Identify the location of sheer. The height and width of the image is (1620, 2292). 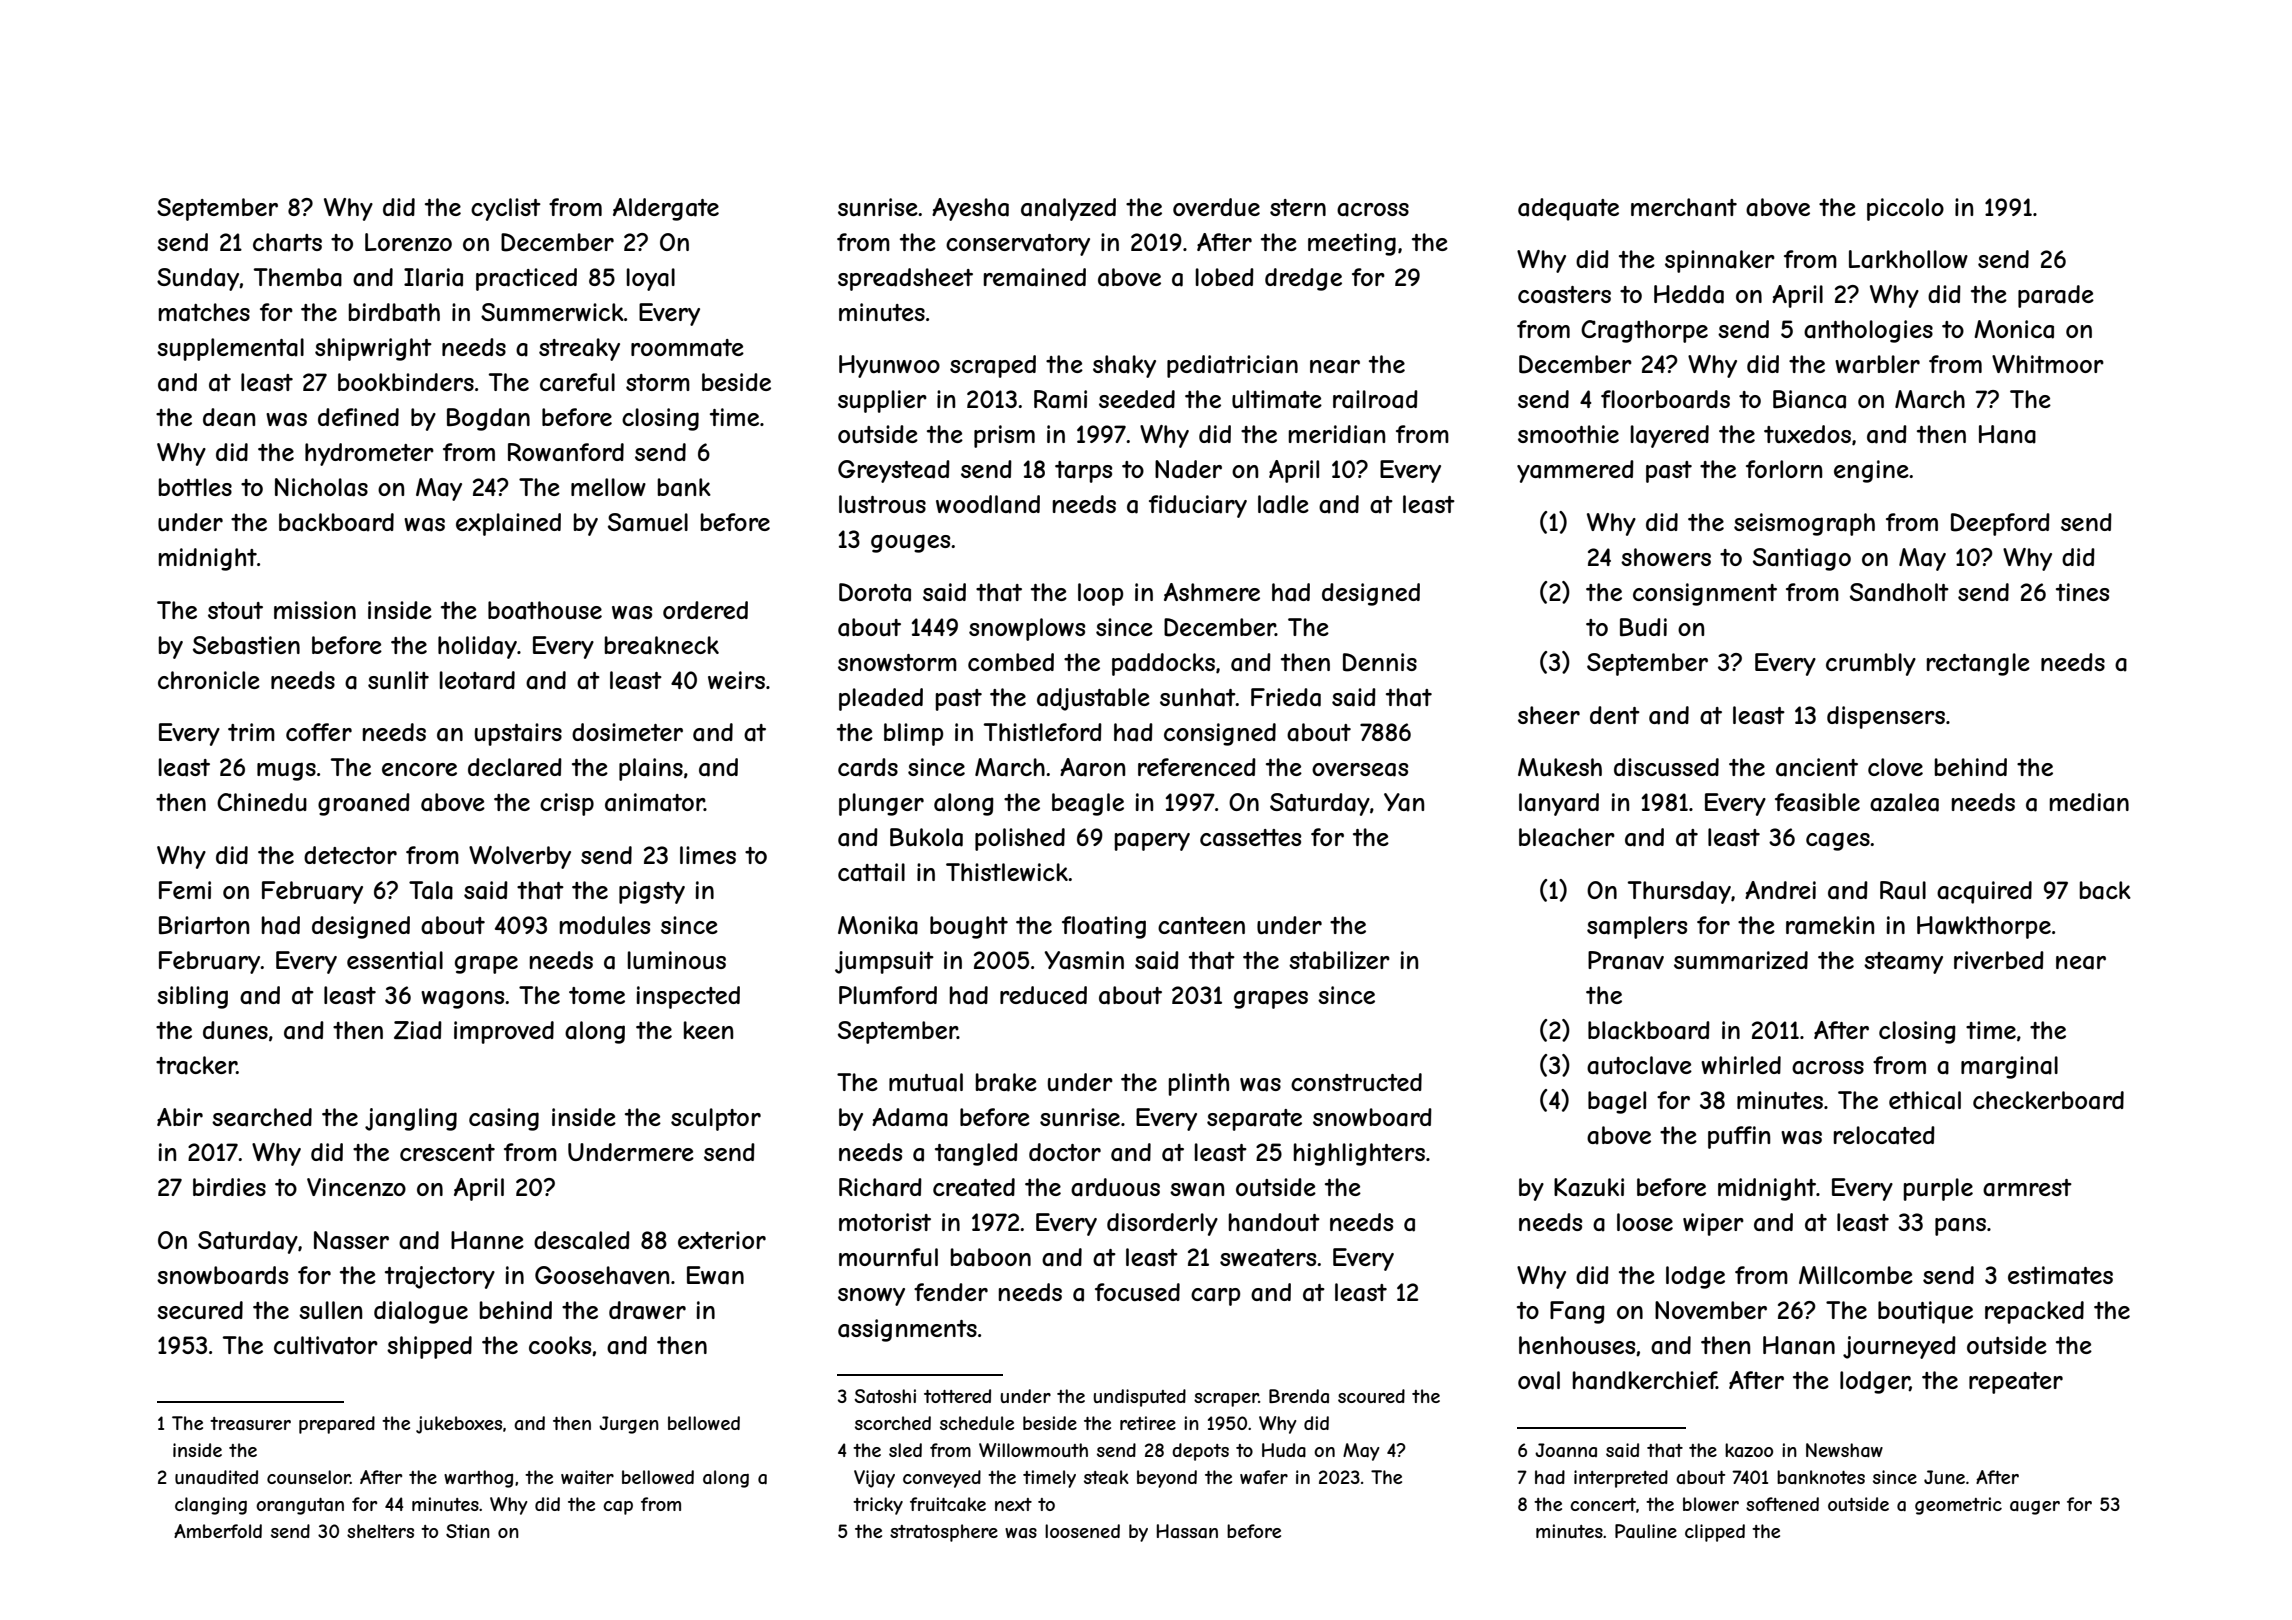
(1549, 715).
